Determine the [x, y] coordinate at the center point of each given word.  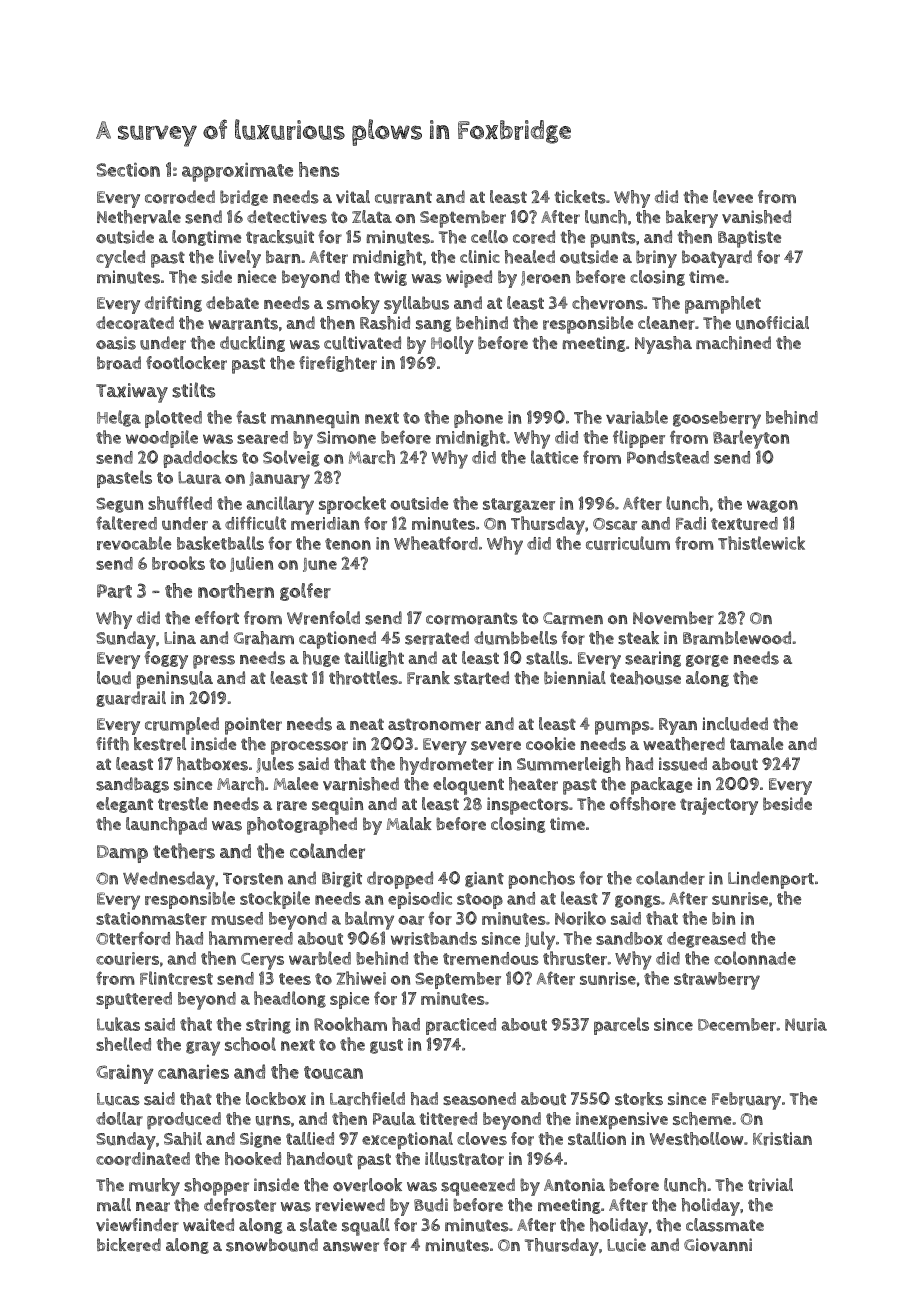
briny [656, 259]
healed [530, 257]
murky [154, 1187]
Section [128, 169]
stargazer [519, 505]
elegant [124, 805]
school [250, 1044]
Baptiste [749, 239]
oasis [116, 343]
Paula [394, 1119]
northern [236, 590]
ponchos [541, 880]
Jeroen [545, 278]
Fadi [691, 523]
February [746, 1101]
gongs [638, 901]
